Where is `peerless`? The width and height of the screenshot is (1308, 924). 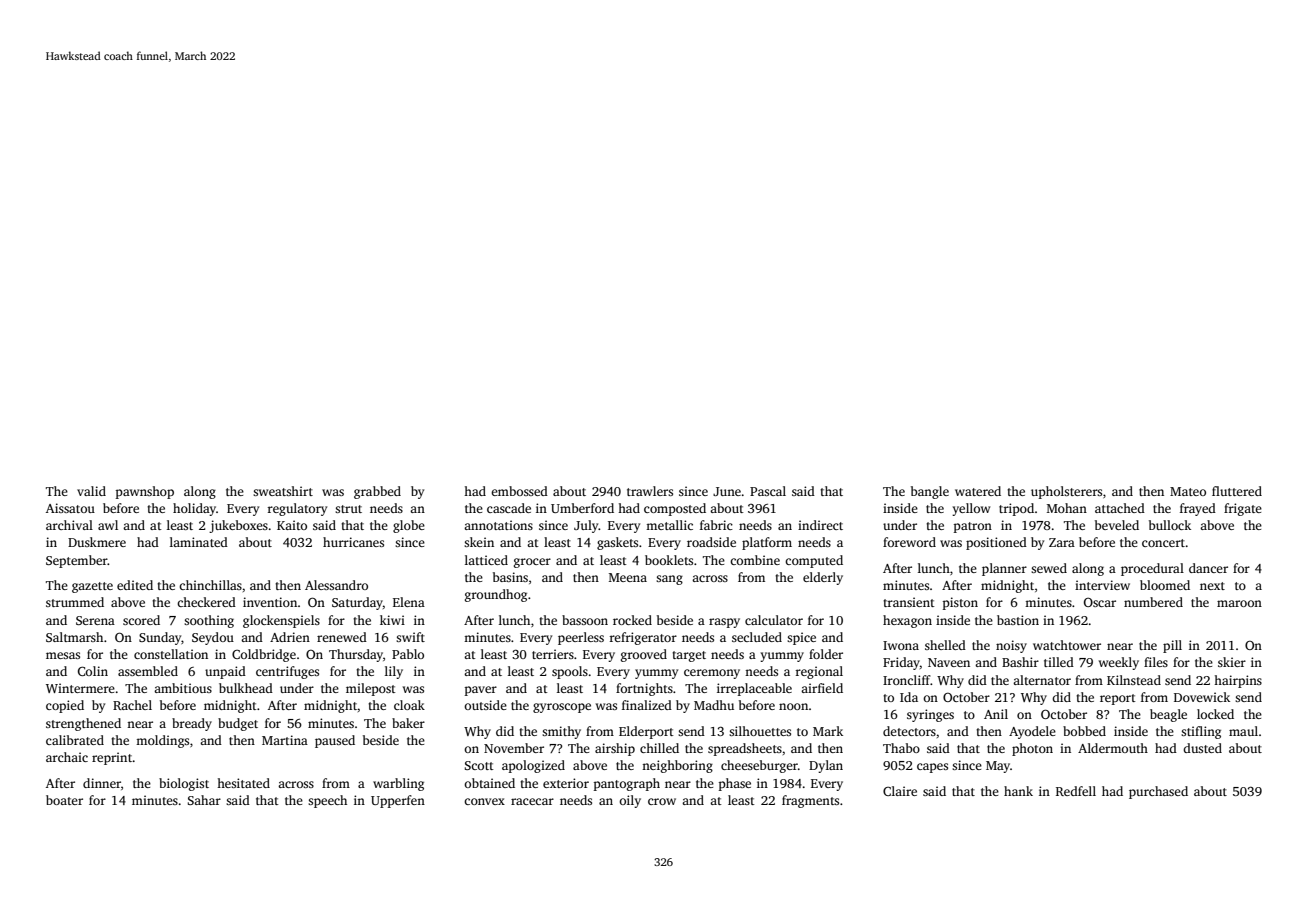
peerless is located at coordinates (581, 638).
